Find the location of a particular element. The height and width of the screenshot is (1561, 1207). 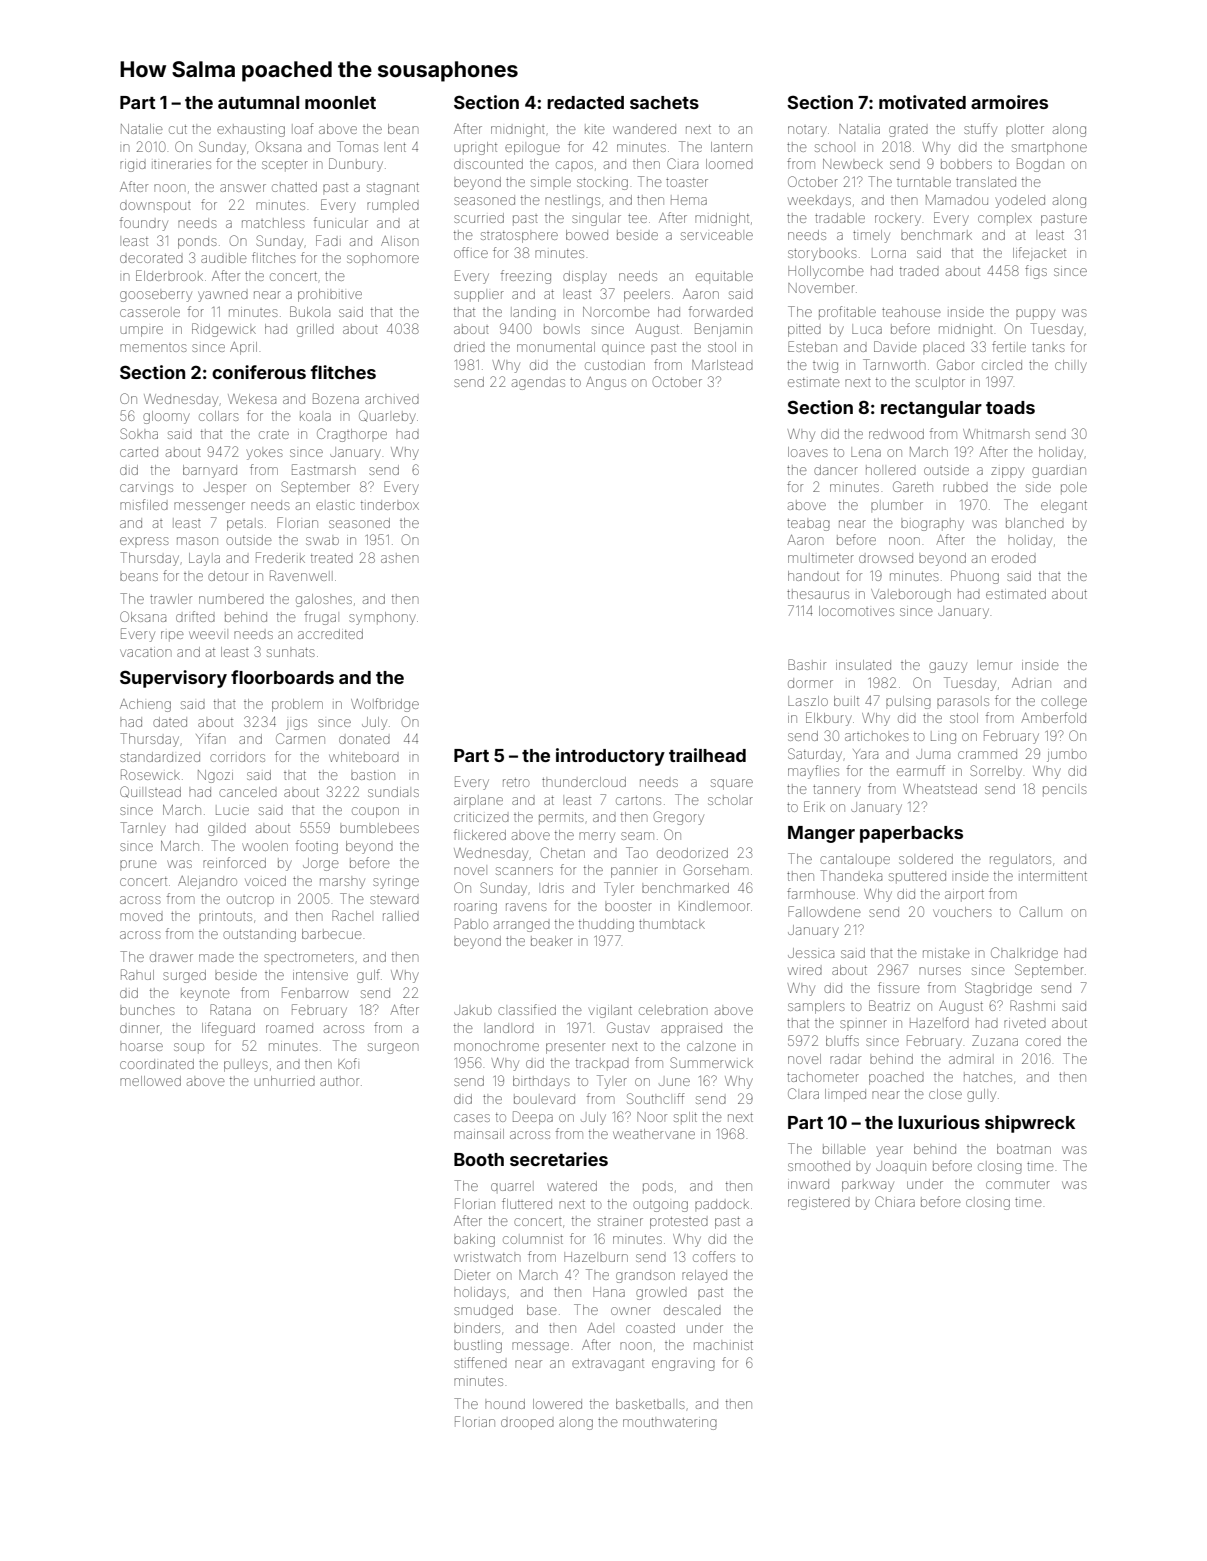

commuter is located at coordinates (1018, 1184).
